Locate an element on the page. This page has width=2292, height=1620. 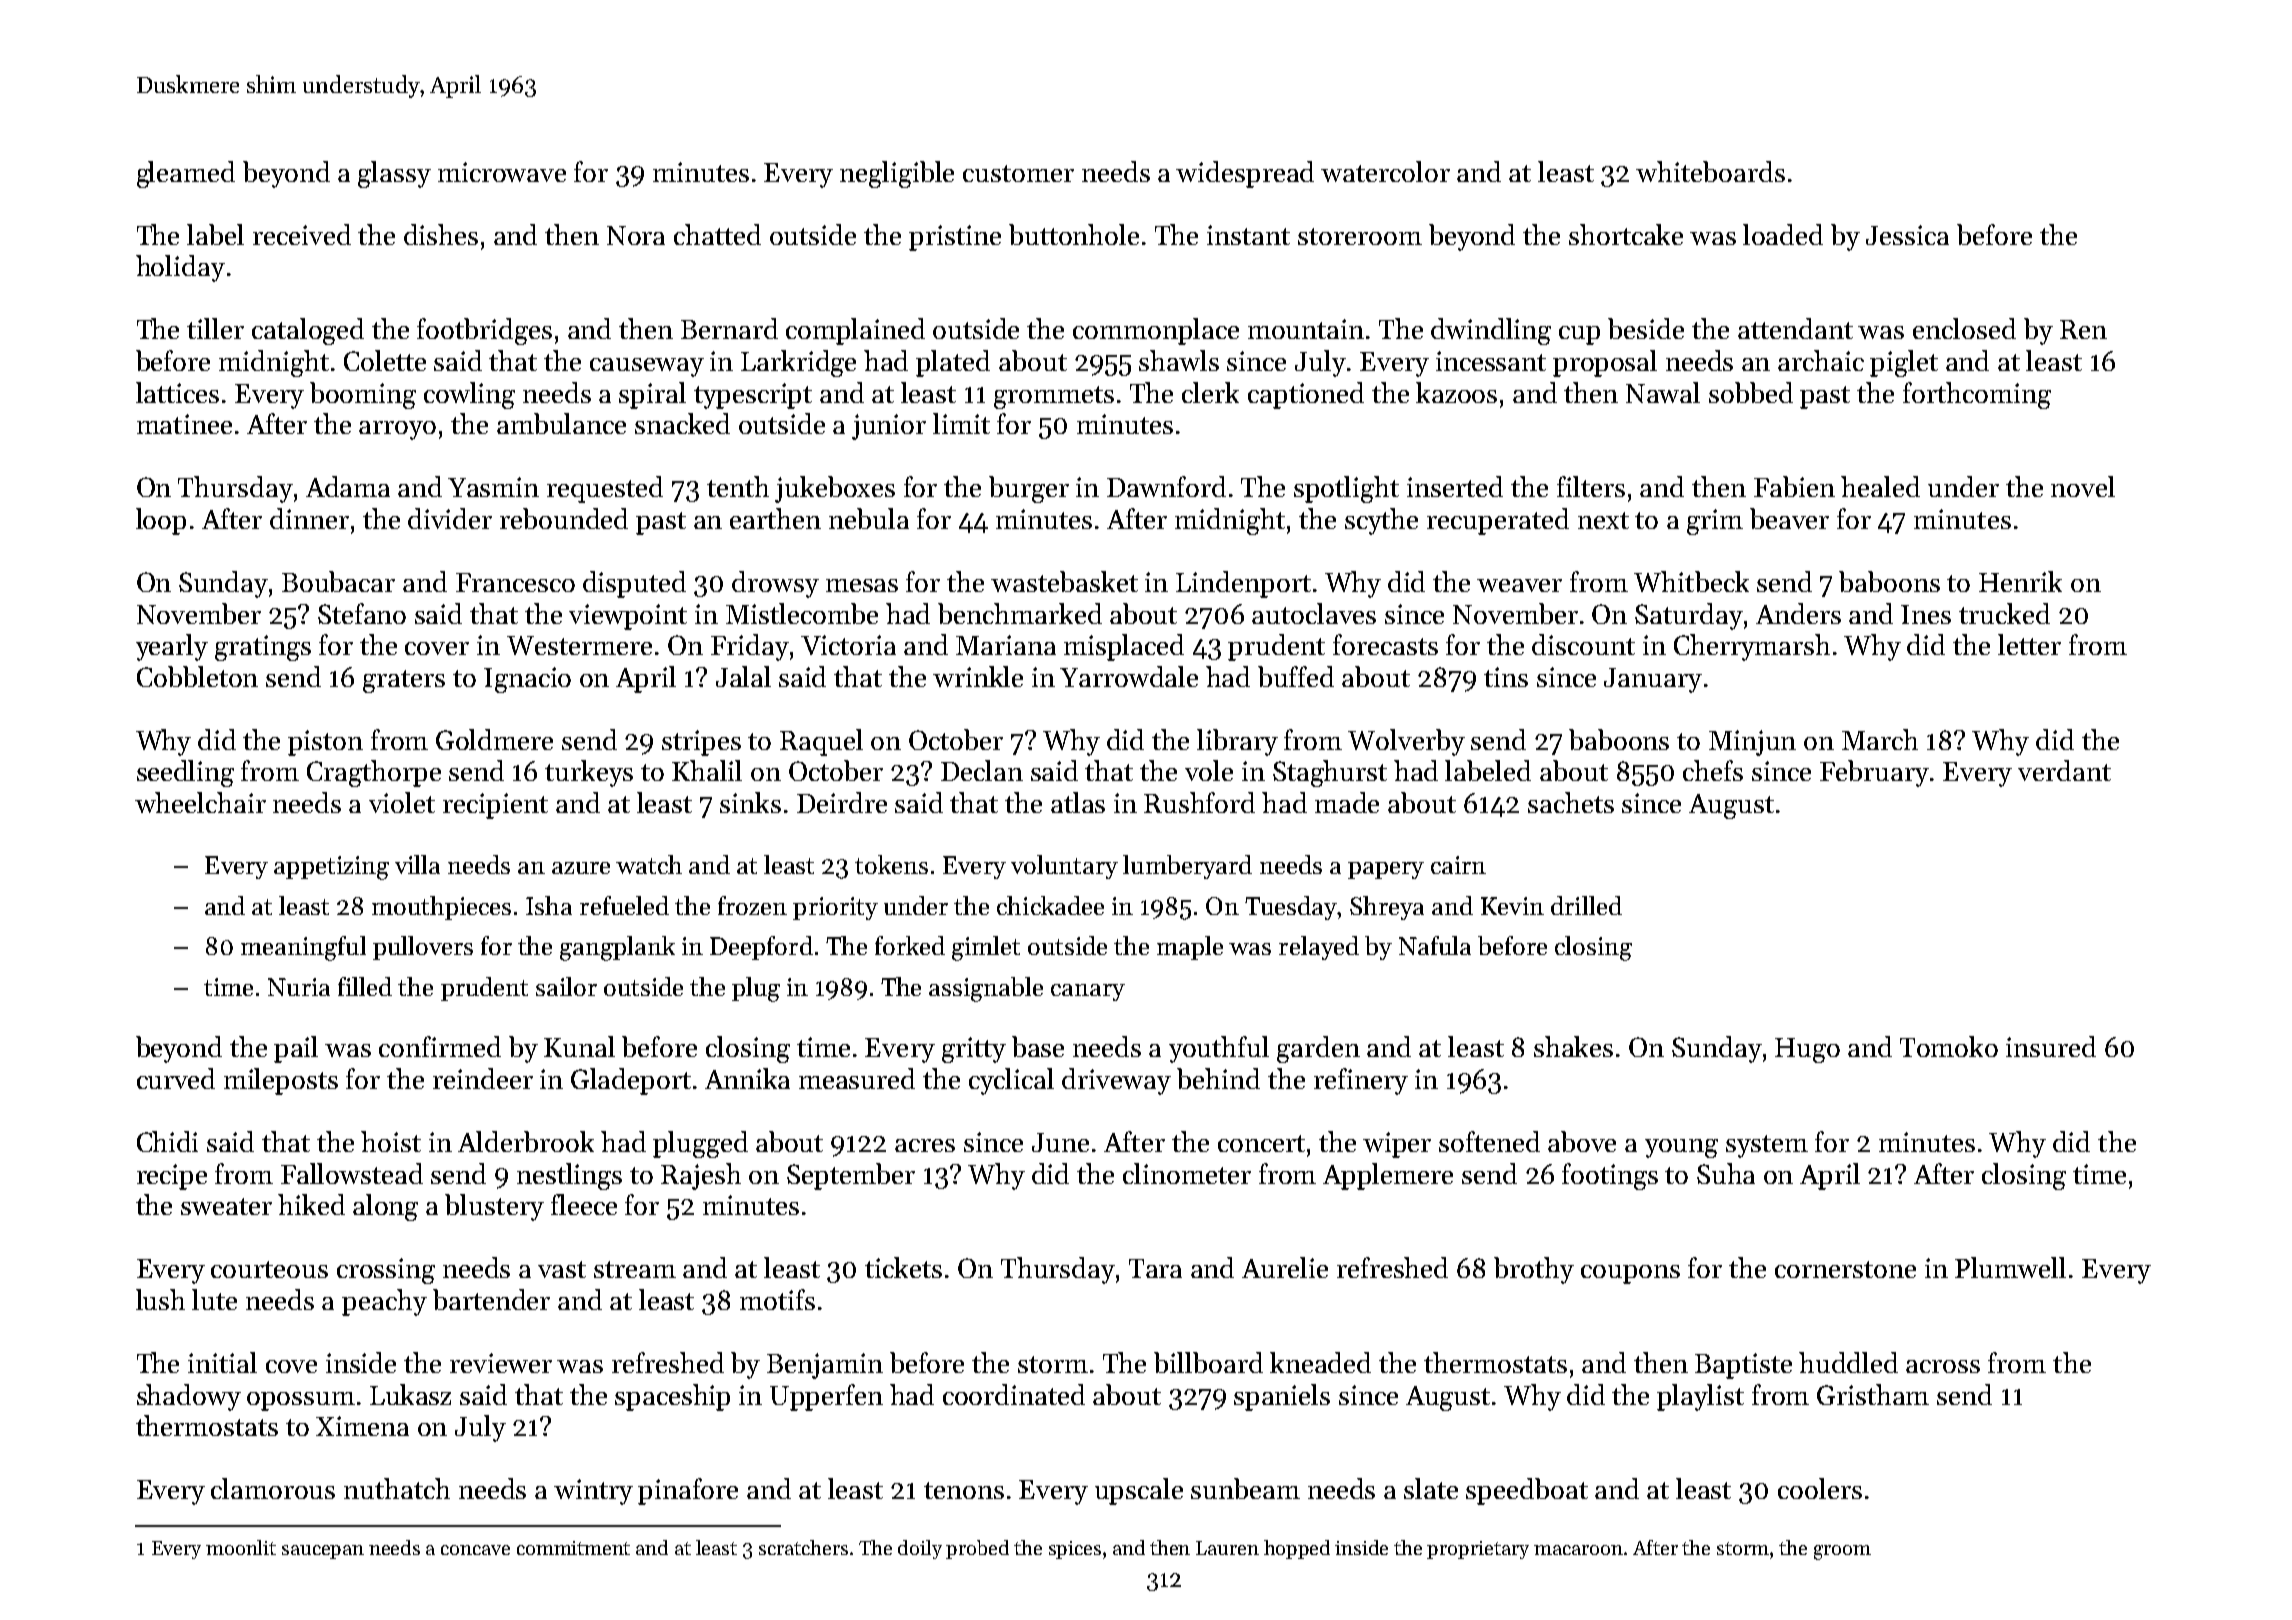
acres is located at coordinates (925, 1145).
